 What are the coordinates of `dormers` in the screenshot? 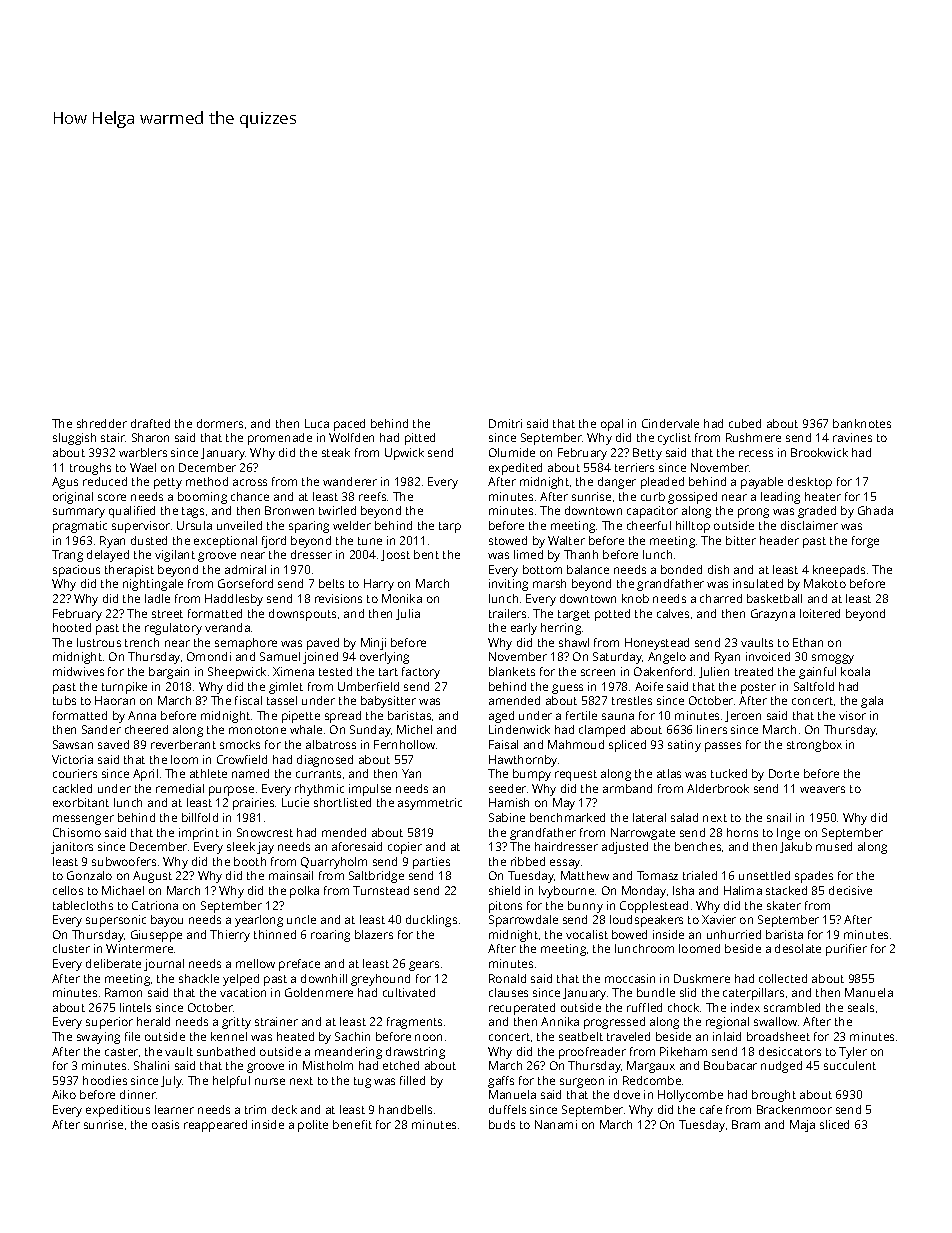 It's located at (220, 423).
